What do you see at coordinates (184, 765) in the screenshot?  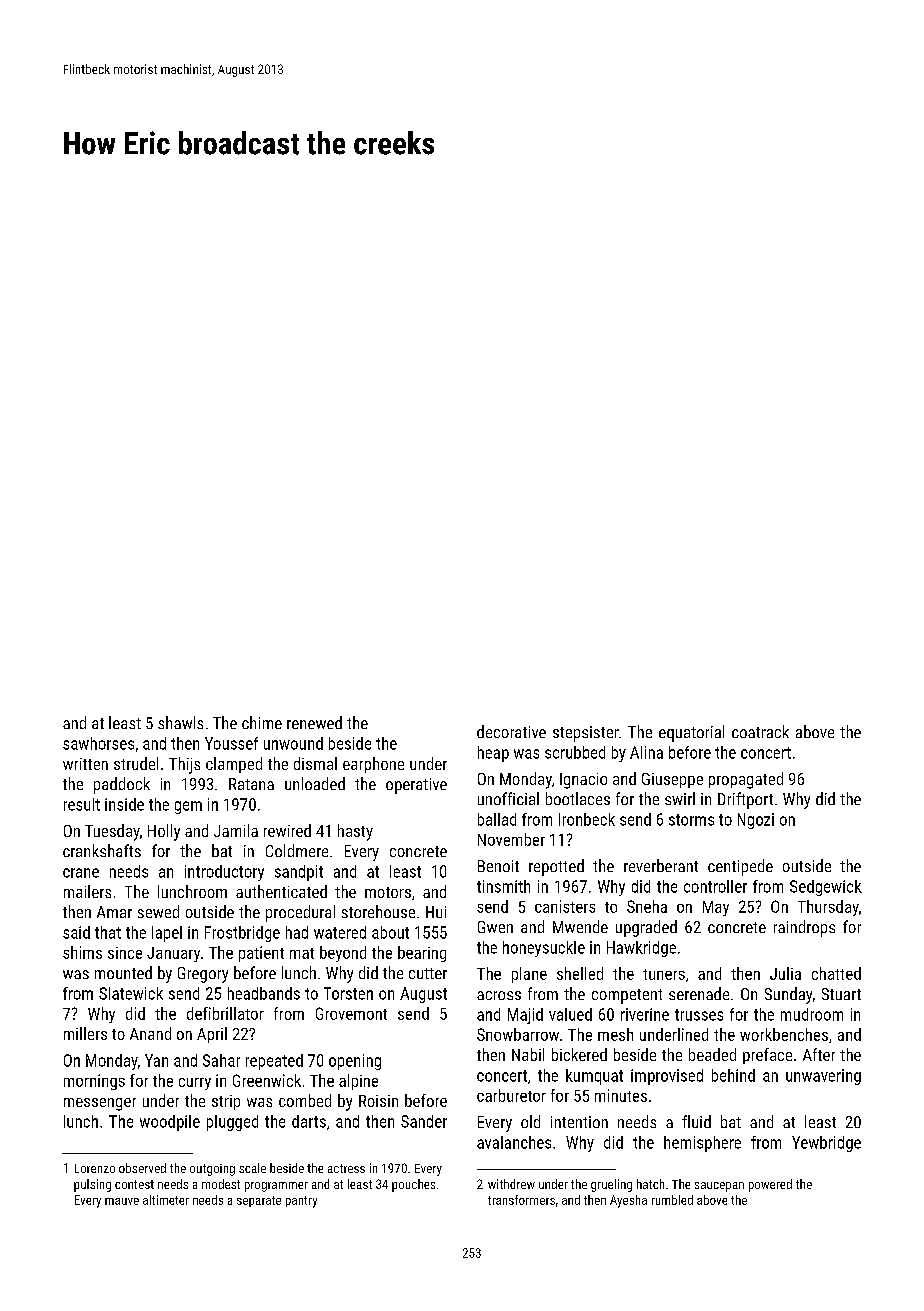 I see `Thijs` at bounding box center [184, 765].
